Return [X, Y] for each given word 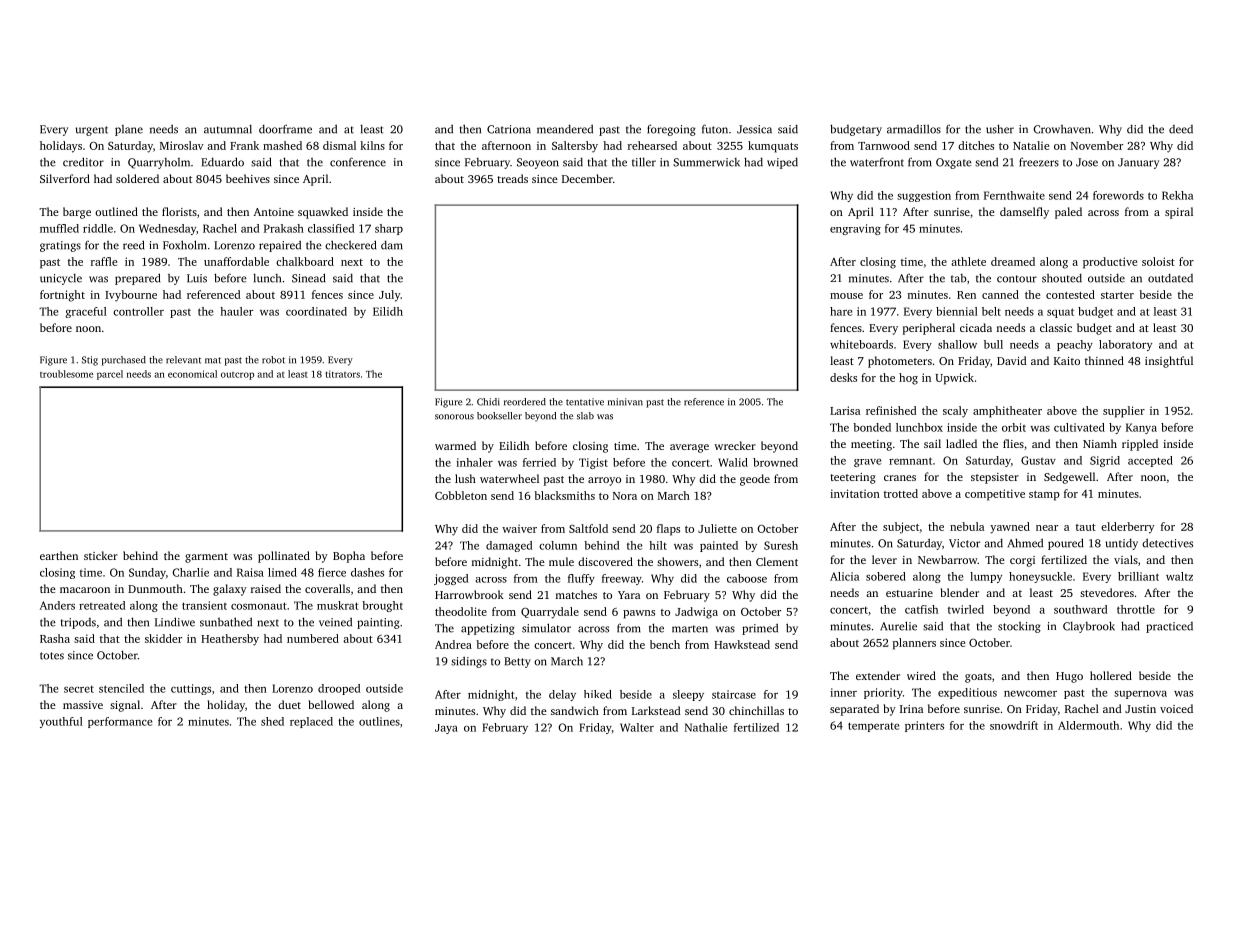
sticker [101, 555]
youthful [61, 722]
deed [1181, 129]
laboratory [1125, 345]
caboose [747, 578]
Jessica [754, 129]
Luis [197, 278]
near [1047, 528]
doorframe [285, 129]
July [390, 296]
